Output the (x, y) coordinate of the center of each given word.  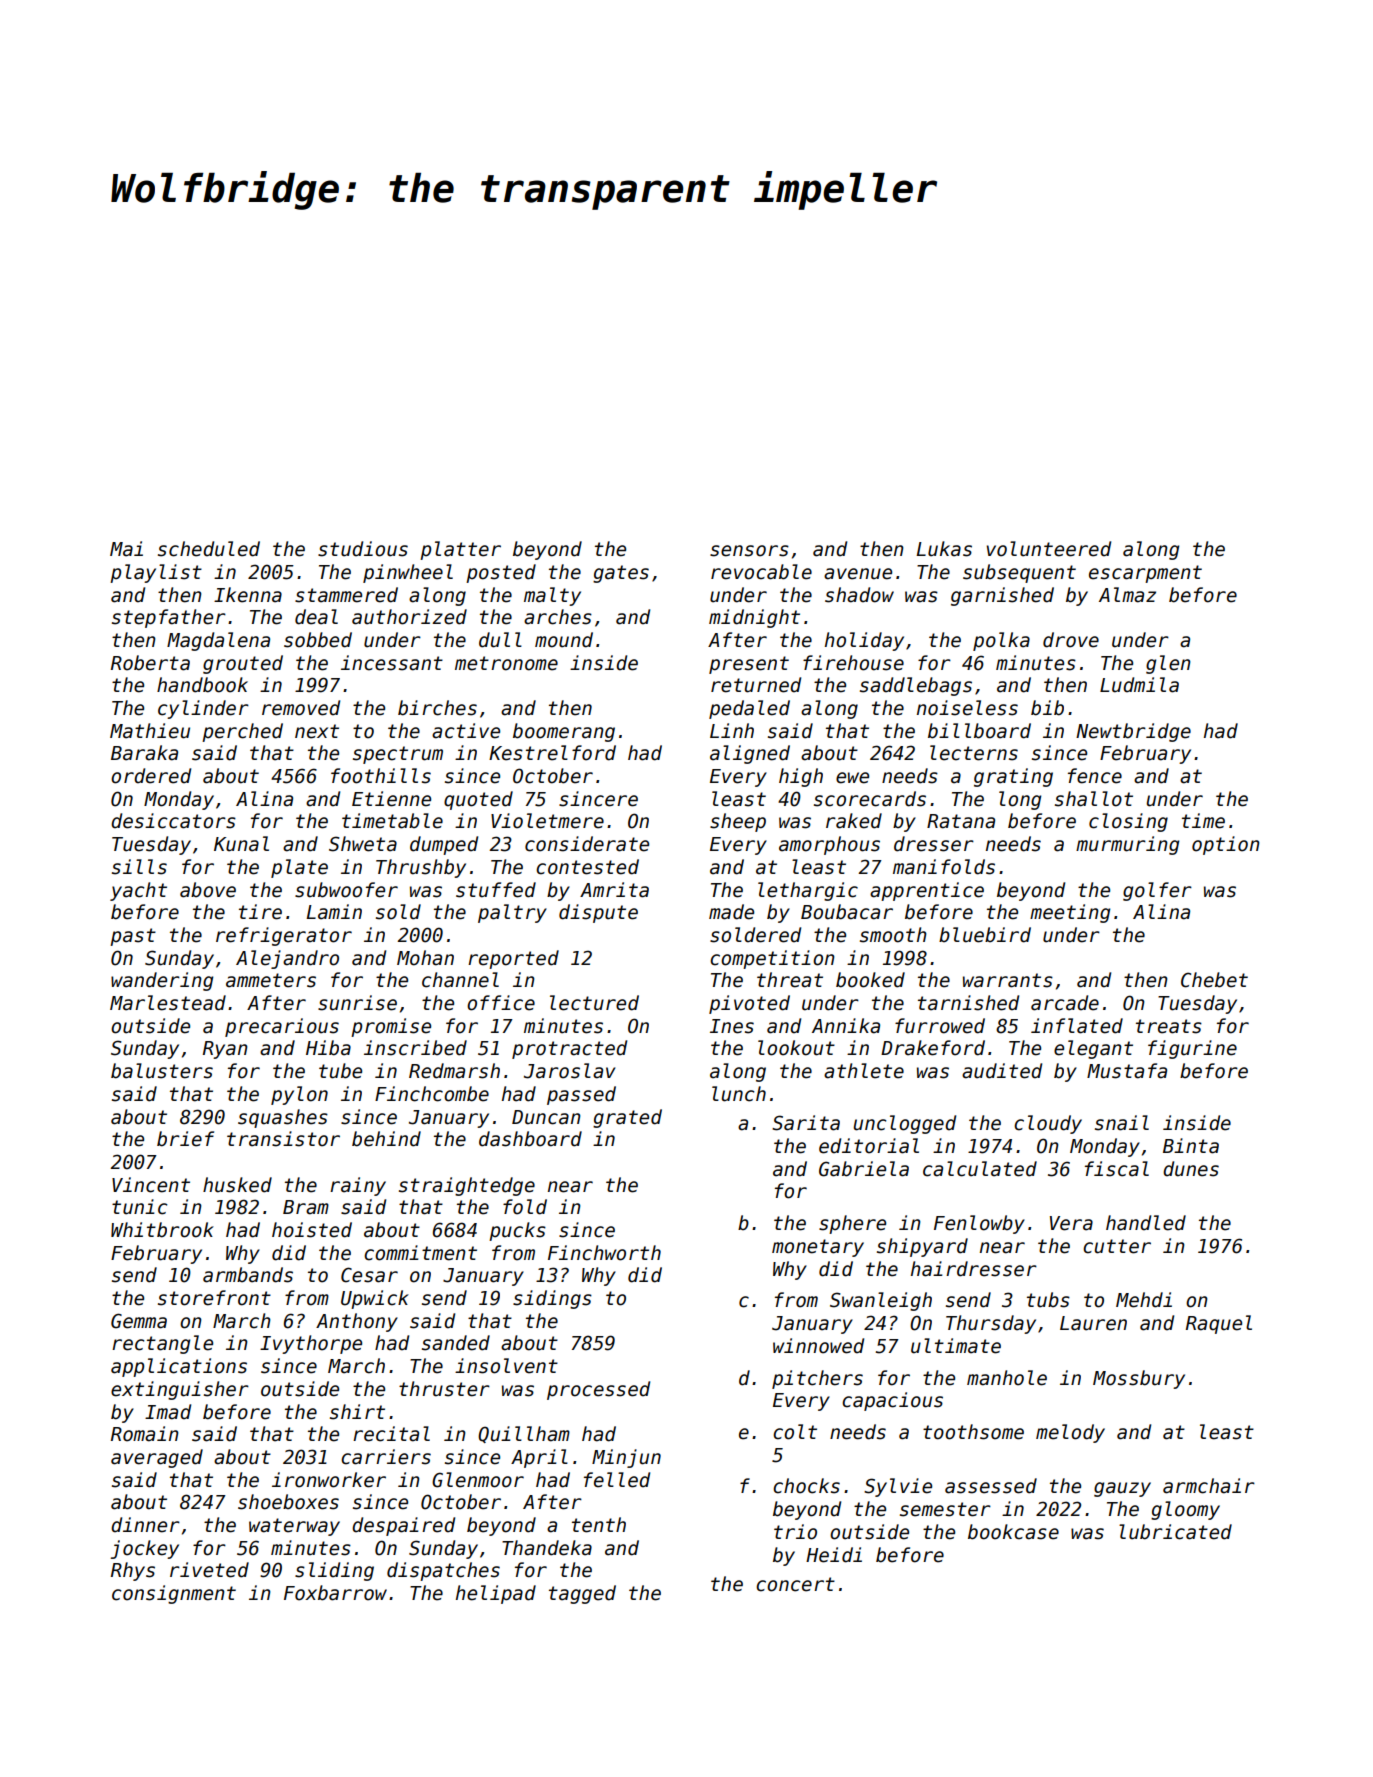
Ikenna (248, 595)
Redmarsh (454, 1071)
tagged (582, 1594)
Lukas (944, 549)
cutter (1117, 1246)
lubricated (1175, 1532)
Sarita (806, 1123)
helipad (496, 1594)
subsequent (1019, 573)
